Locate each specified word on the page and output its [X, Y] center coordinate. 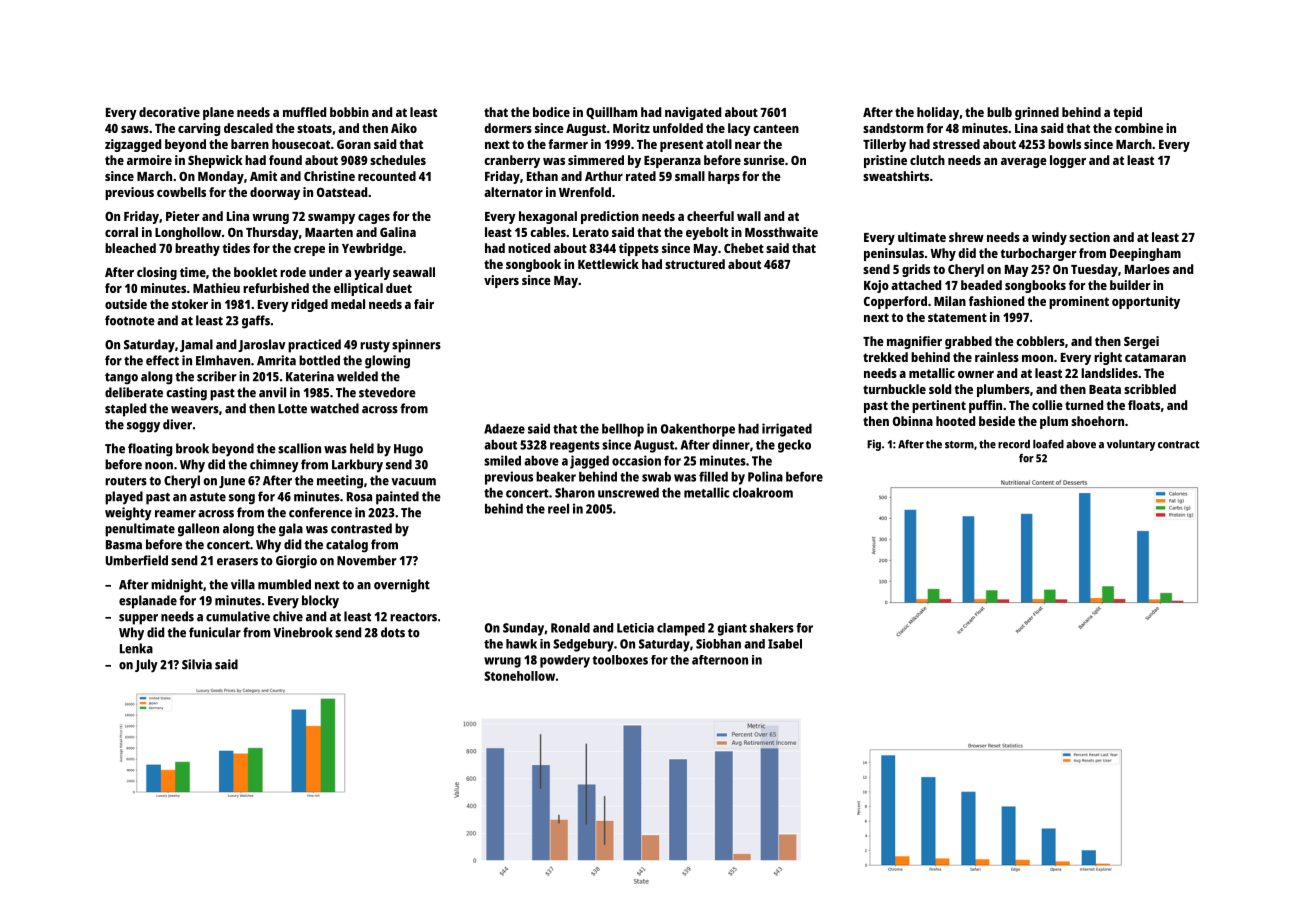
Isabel [785, 644]
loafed [1048, 444]
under [325, 272]
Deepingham [1145, 254]
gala [291, 530]
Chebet [744, 248]
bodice [551, 112]
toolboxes [620, 660]
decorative [169, 112]
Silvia [197, 664]
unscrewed [628, 493]
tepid [1127, 113]
